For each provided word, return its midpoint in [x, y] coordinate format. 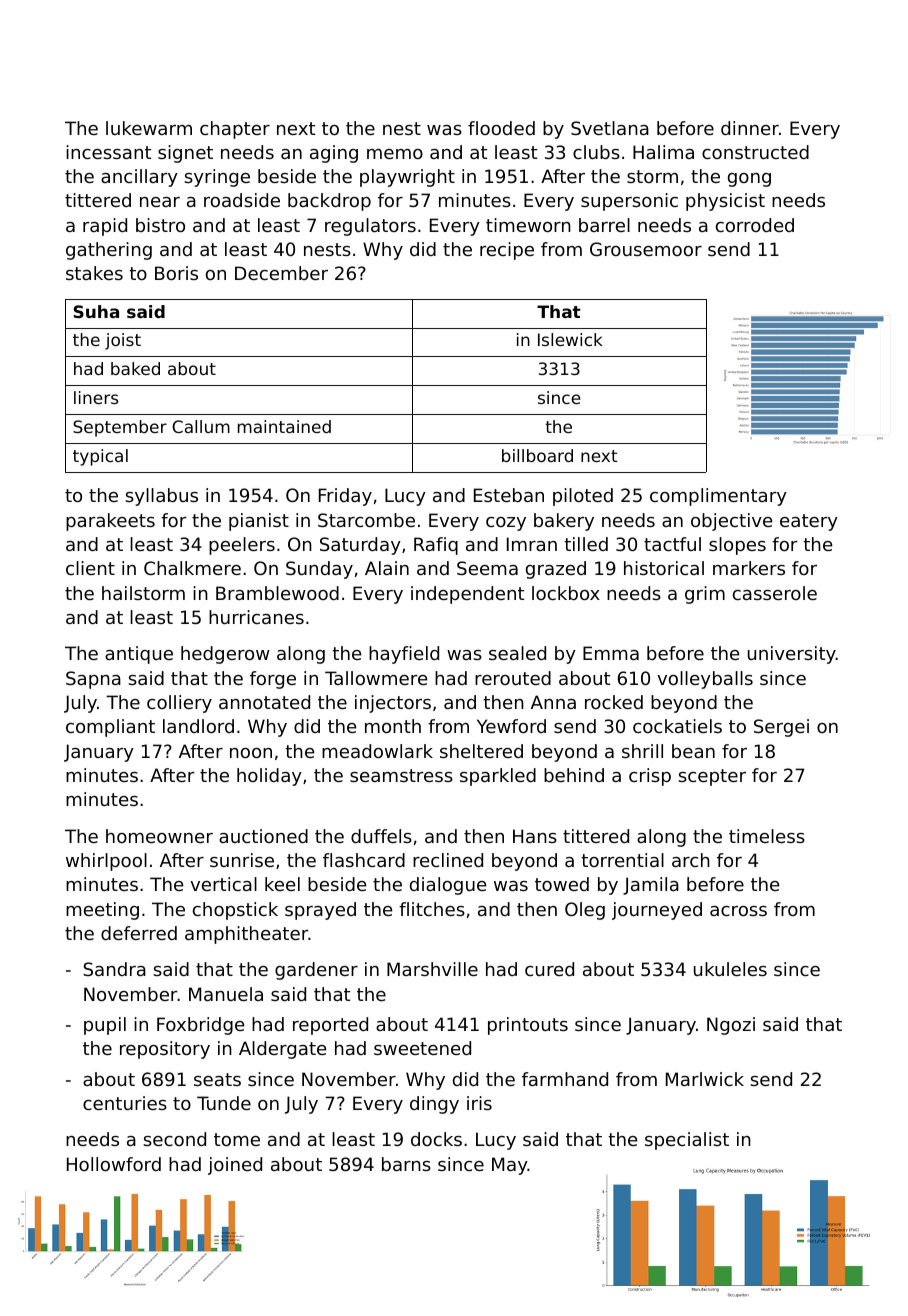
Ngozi [731, 1026]
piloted [583, 497]
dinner [750, 128]
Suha [96, 311]
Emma [611, 653]
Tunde [224, 1103]
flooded [501, 128]
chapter [235, 130]
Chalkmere [192, 568]
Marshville [432, 969]
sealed [517, 653]
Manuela [226, 994]
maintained [284, 426]
